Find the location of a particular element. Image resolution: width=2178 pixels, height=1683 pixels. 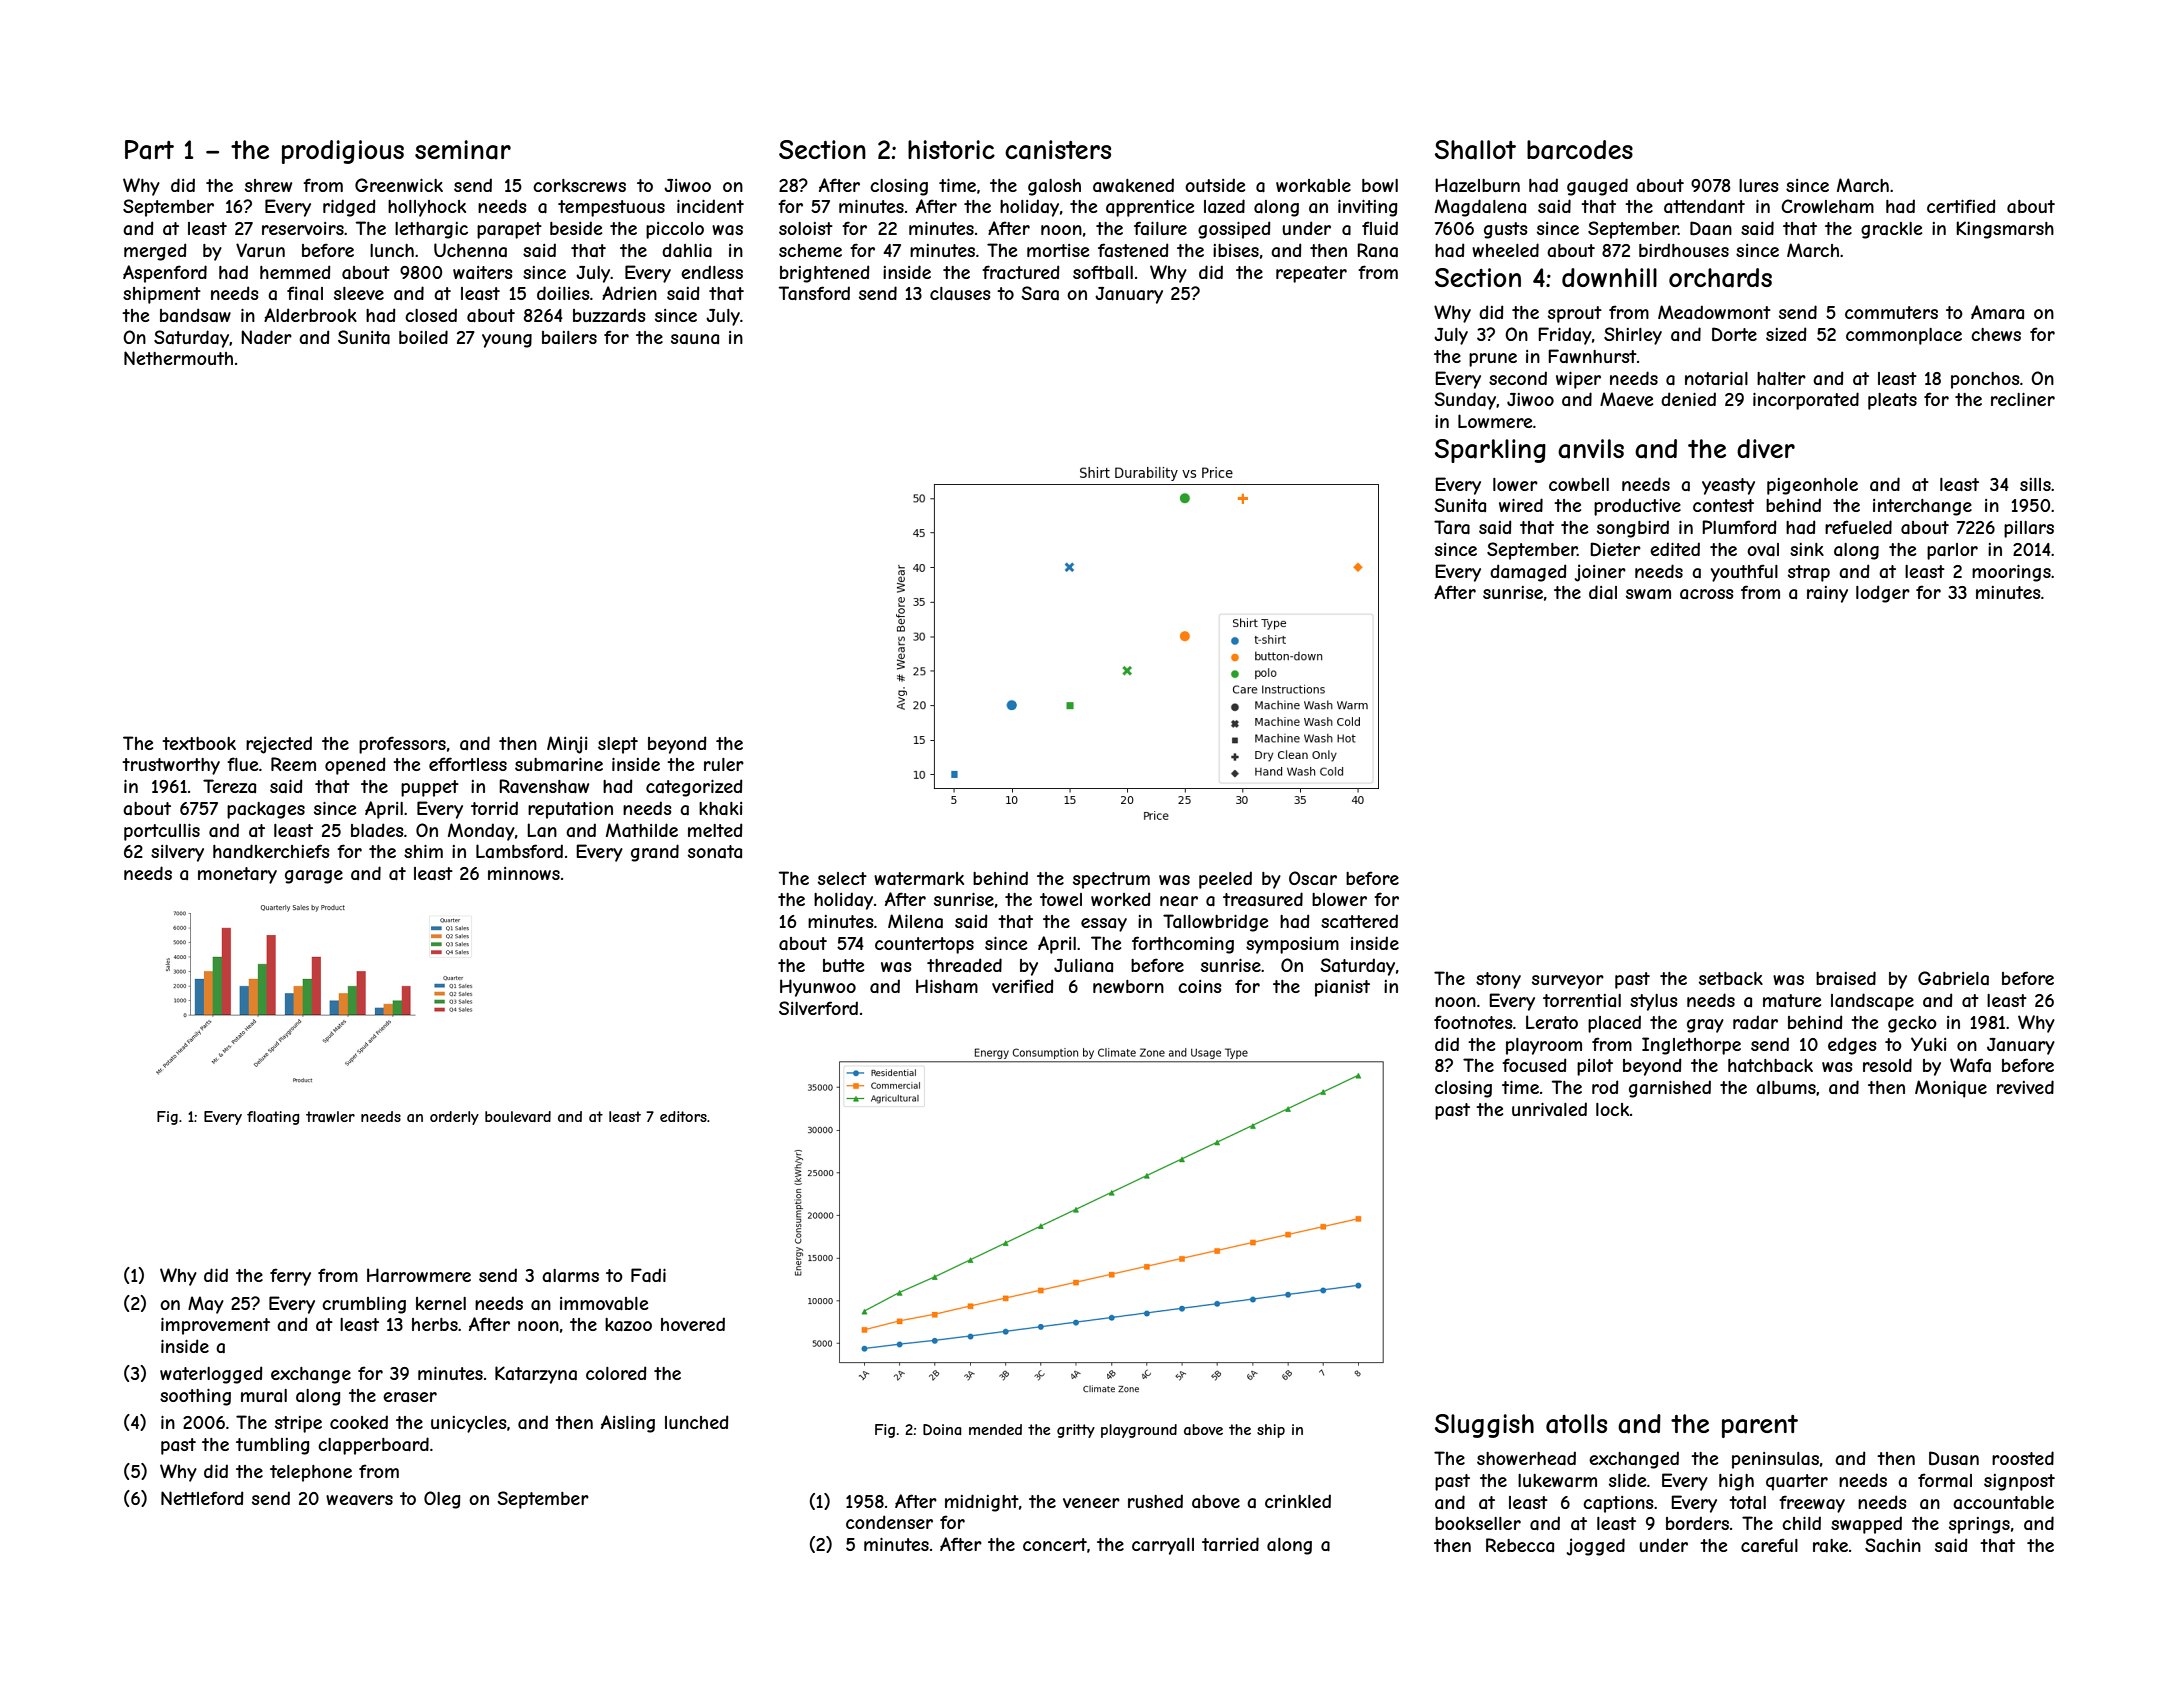

damaged is located at coordinates (1528, 573).
